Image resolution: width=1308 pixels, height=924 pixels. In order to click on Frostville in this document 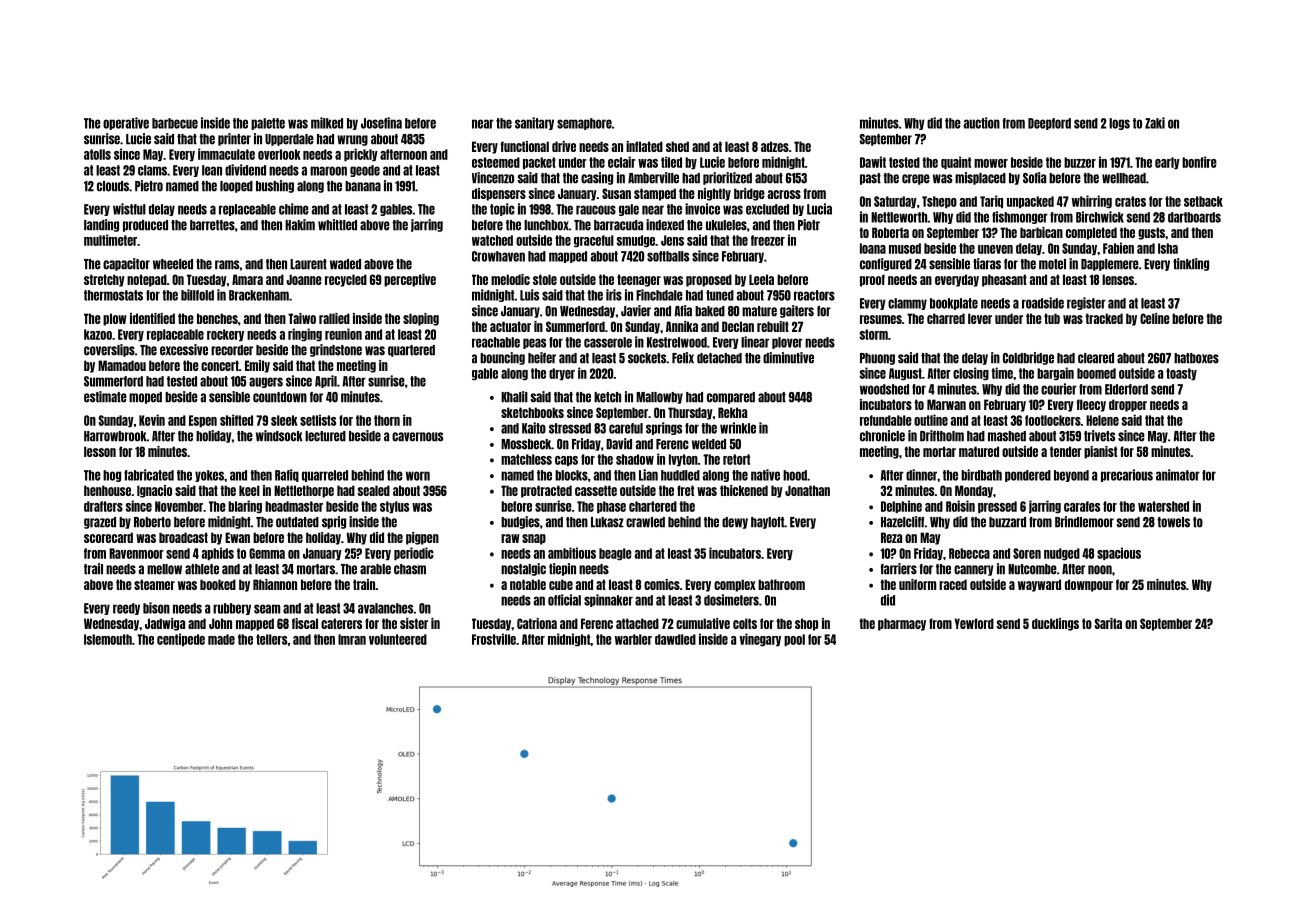, I will do `click(494, 639)`.
